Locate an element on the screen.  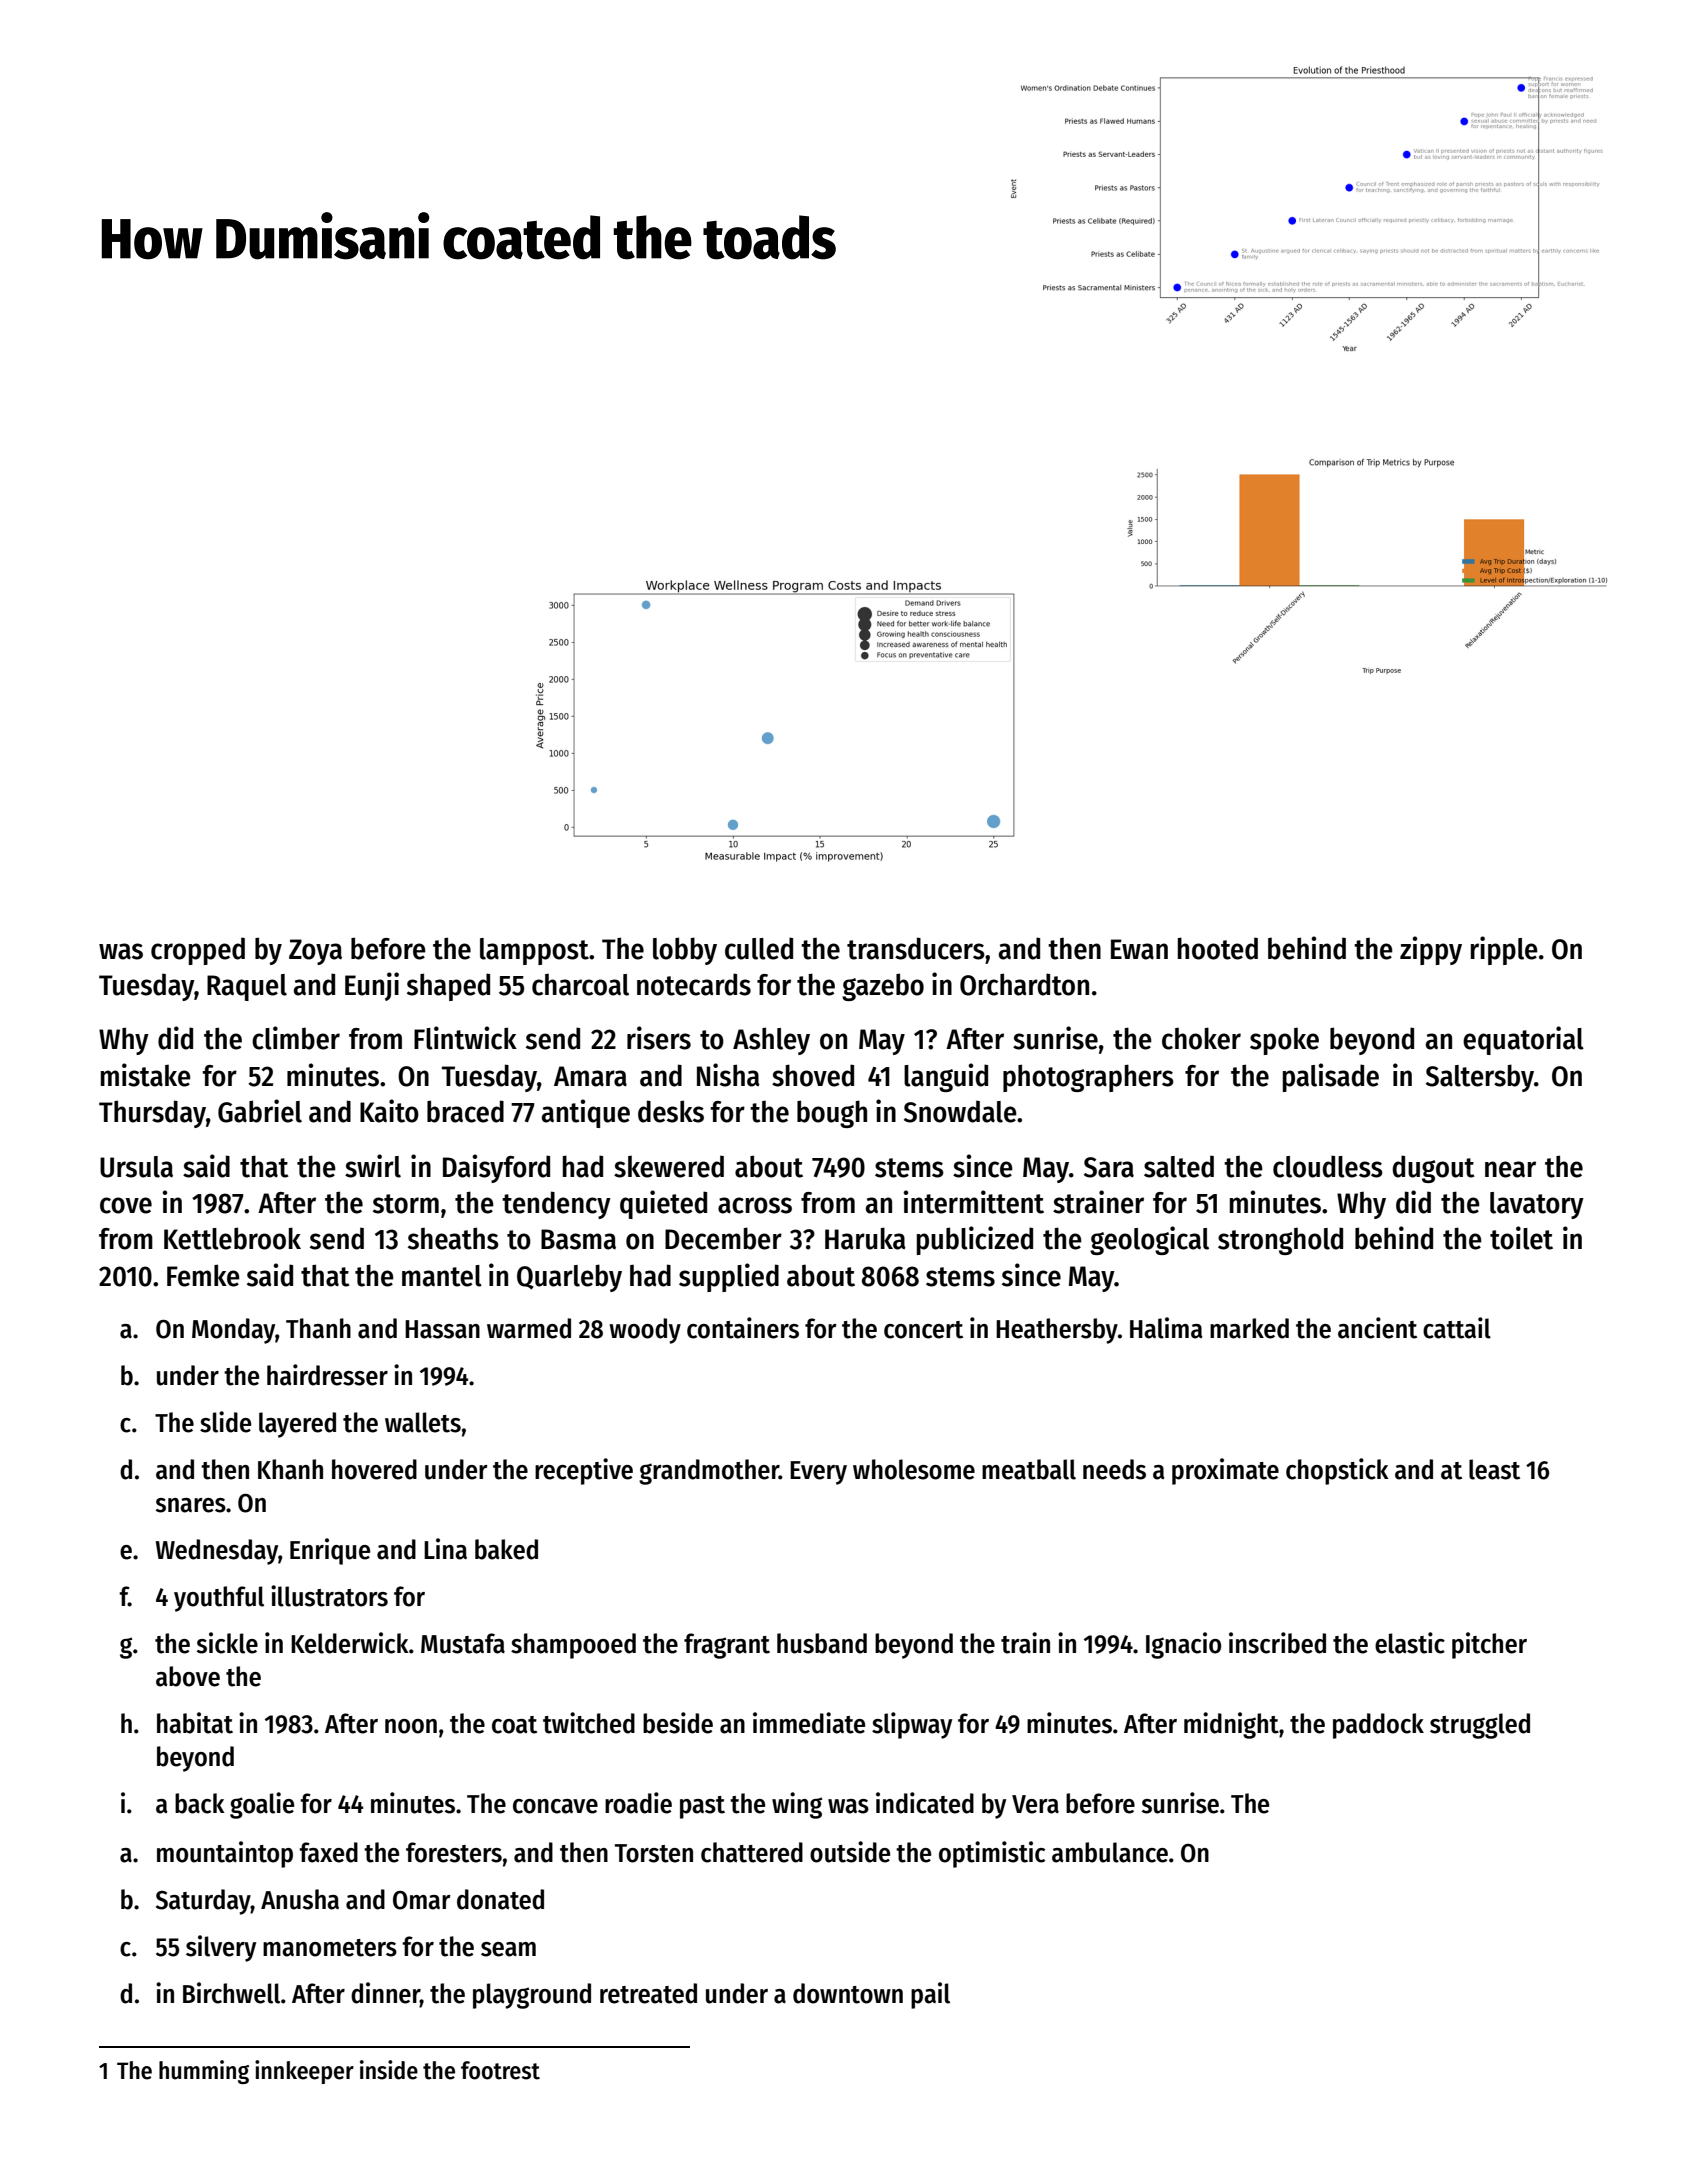
dinner is located at coordinates (385, 1993).
